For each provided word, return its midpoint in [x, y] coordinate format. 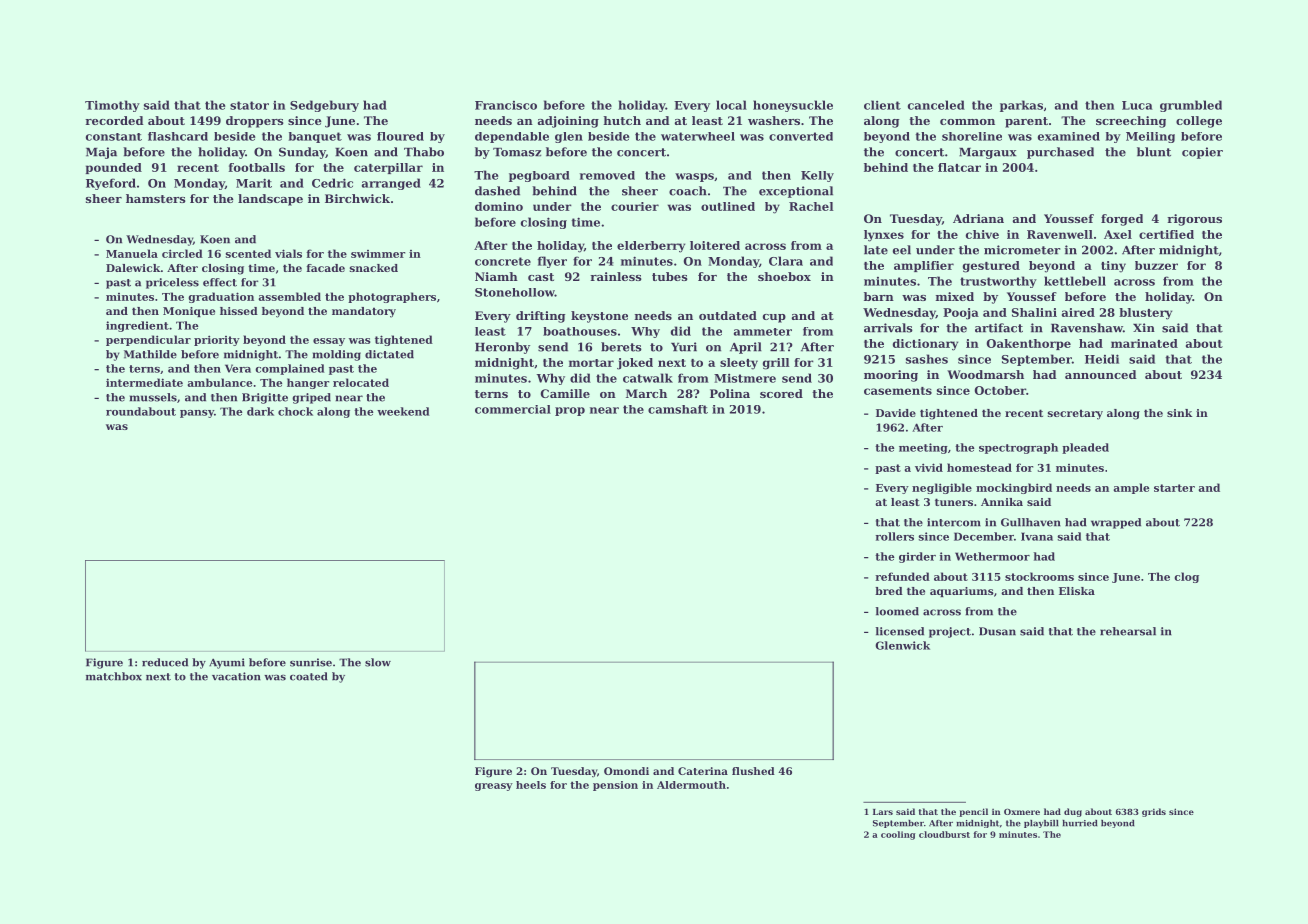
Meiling [1150, 137]
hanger [308, 383]
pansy [197, 414]
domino [499, 206]
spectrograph [1018, 448]
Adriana [978, 218]
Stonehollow [515, 292]
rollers [894, 536]
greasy [494, 787]
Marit [254, 183]
